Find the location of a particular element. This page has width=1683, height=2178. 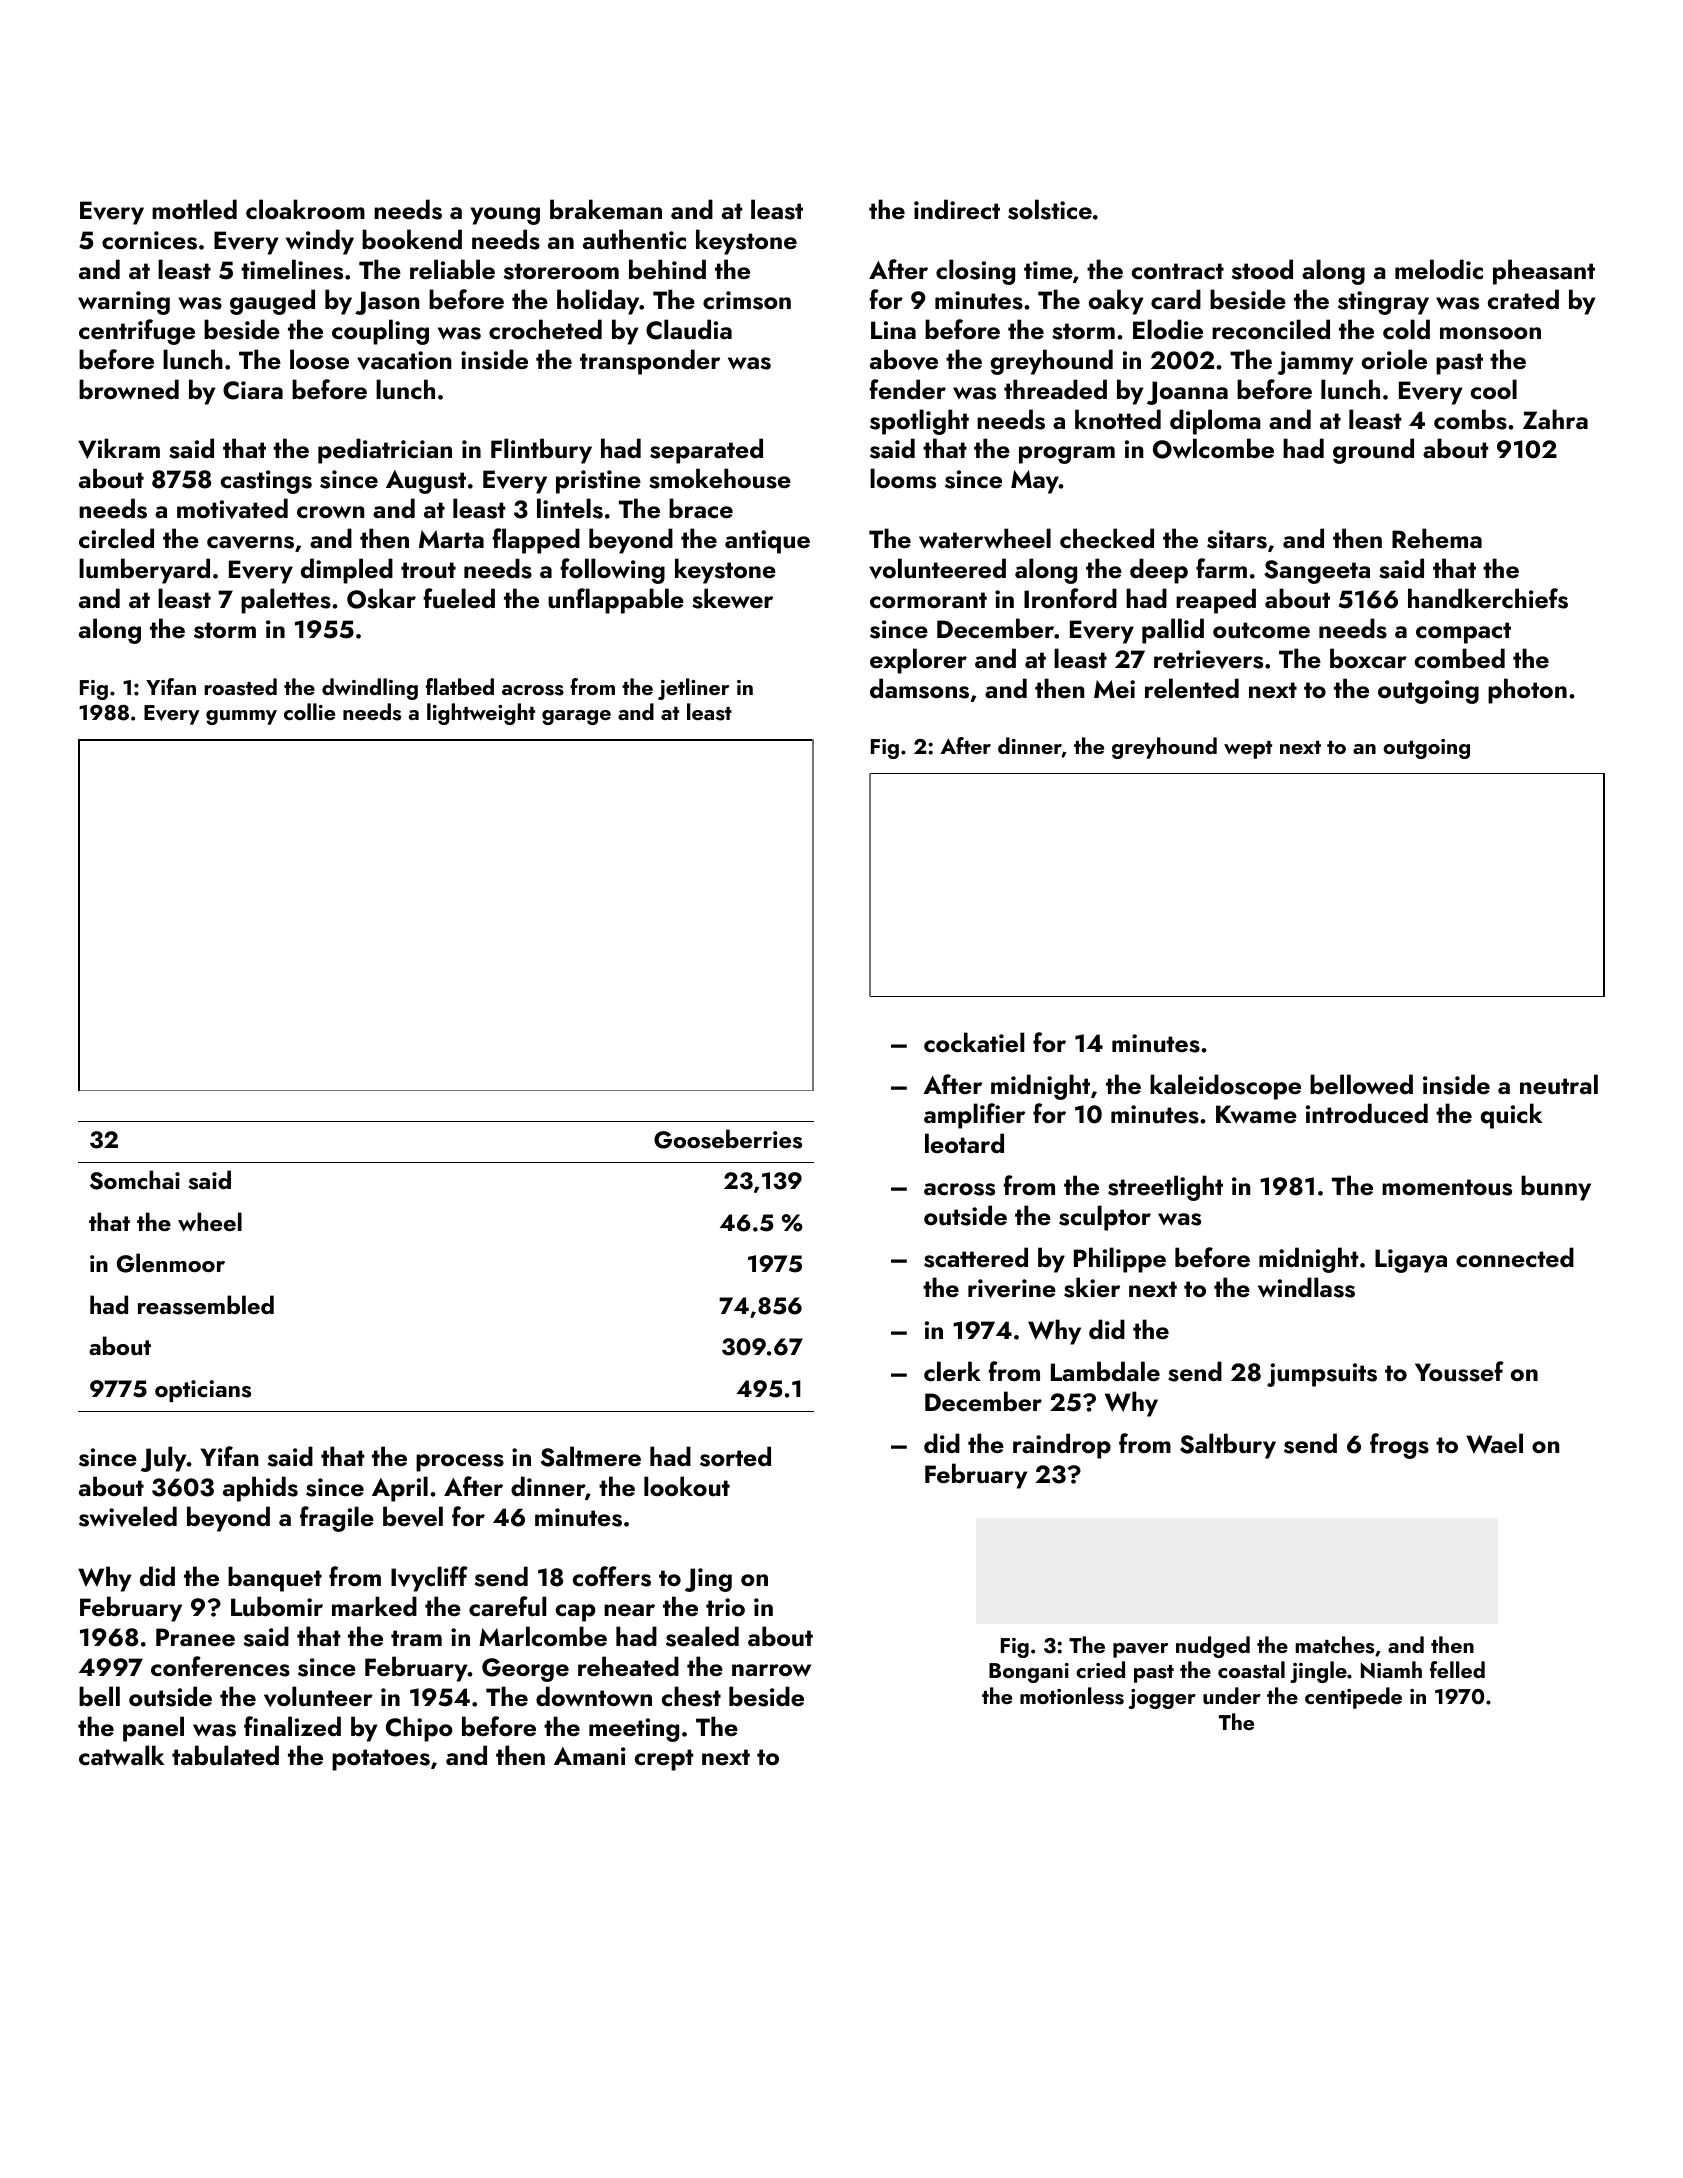

solstice is located at coordinates (1050, 209).
